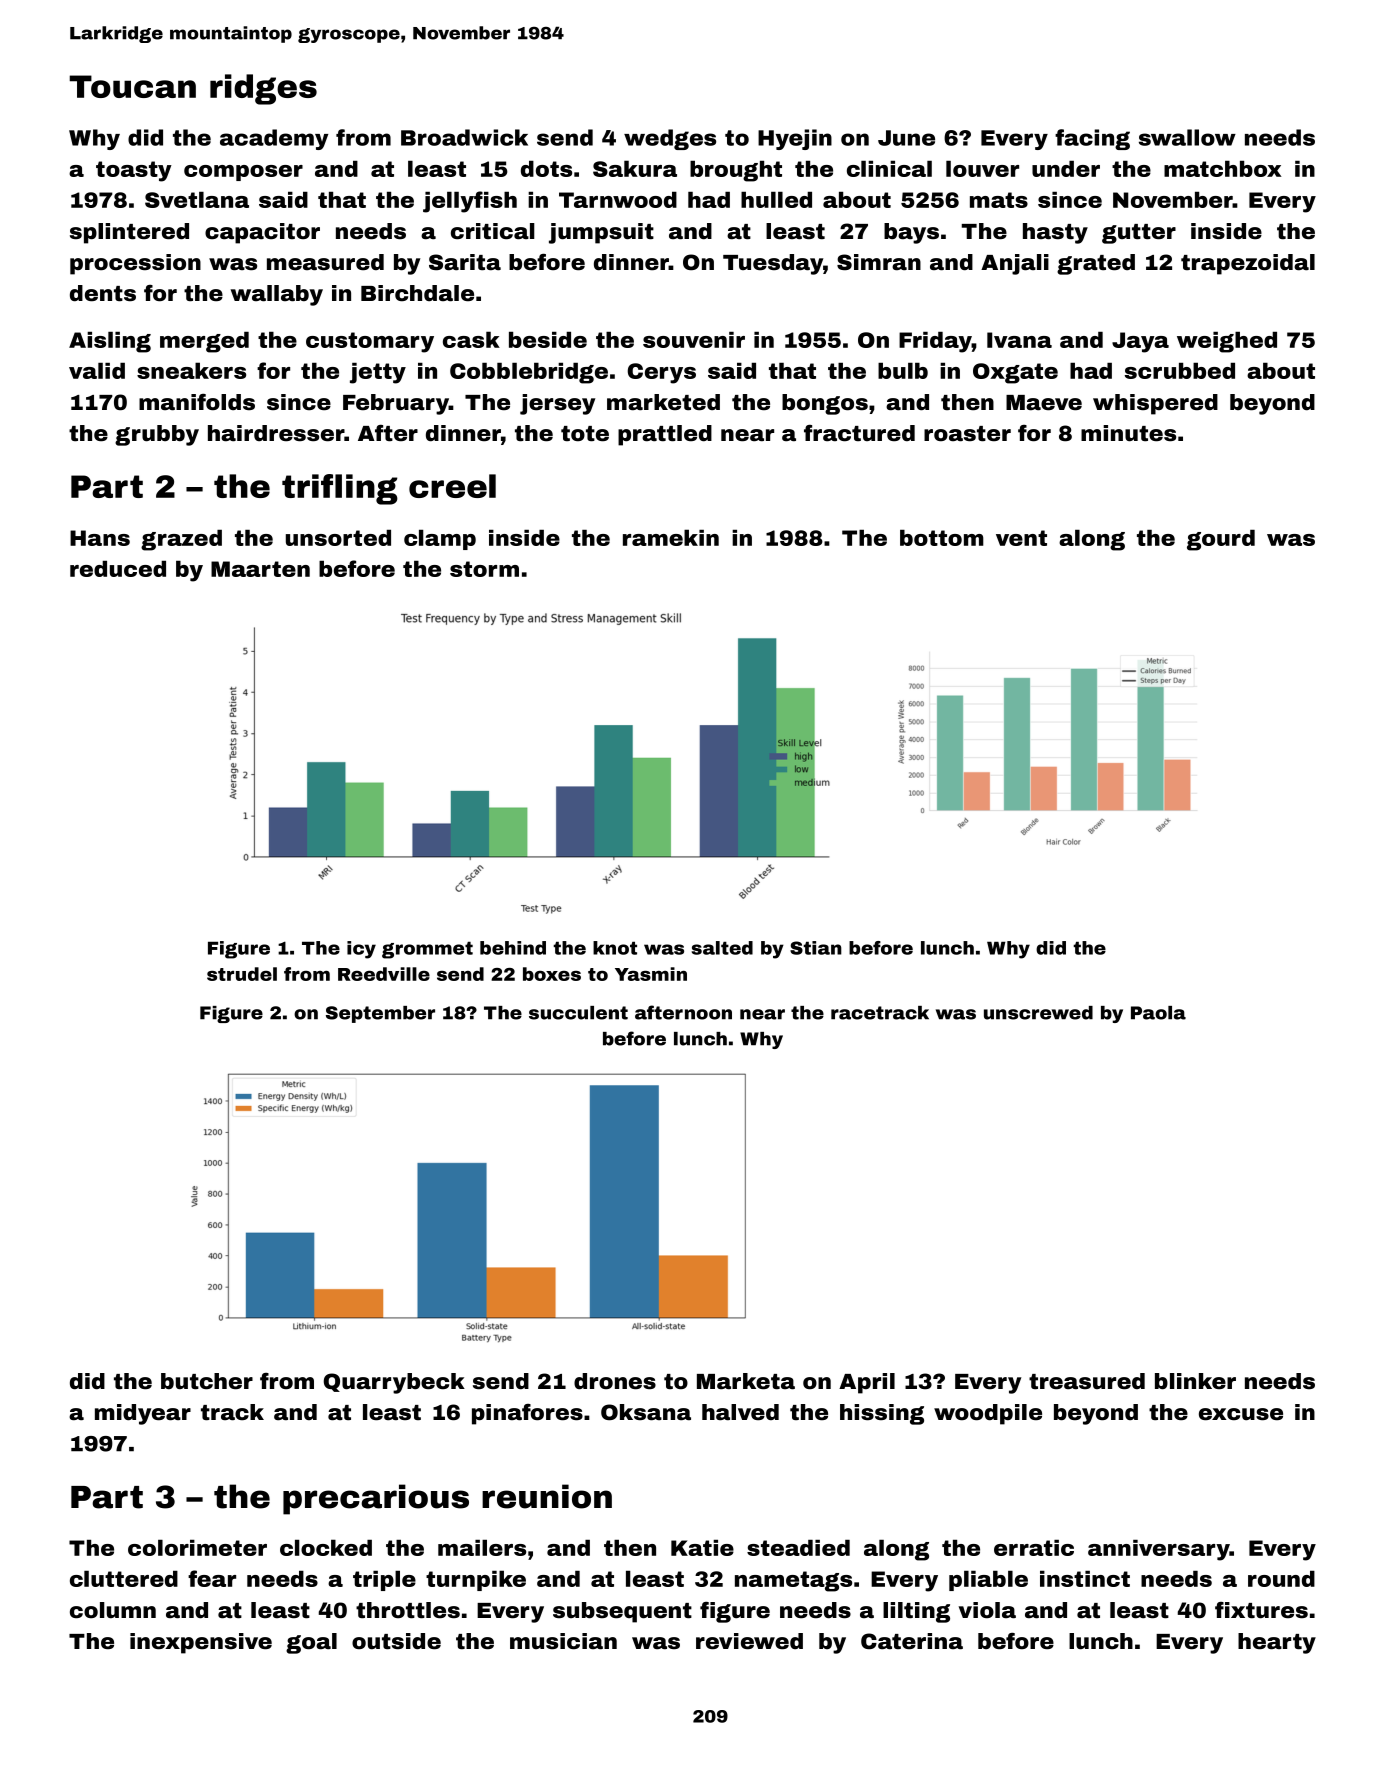 The width and height of the image is (1385, 1792). I want to click on Caterina, so click(912, 1641).
